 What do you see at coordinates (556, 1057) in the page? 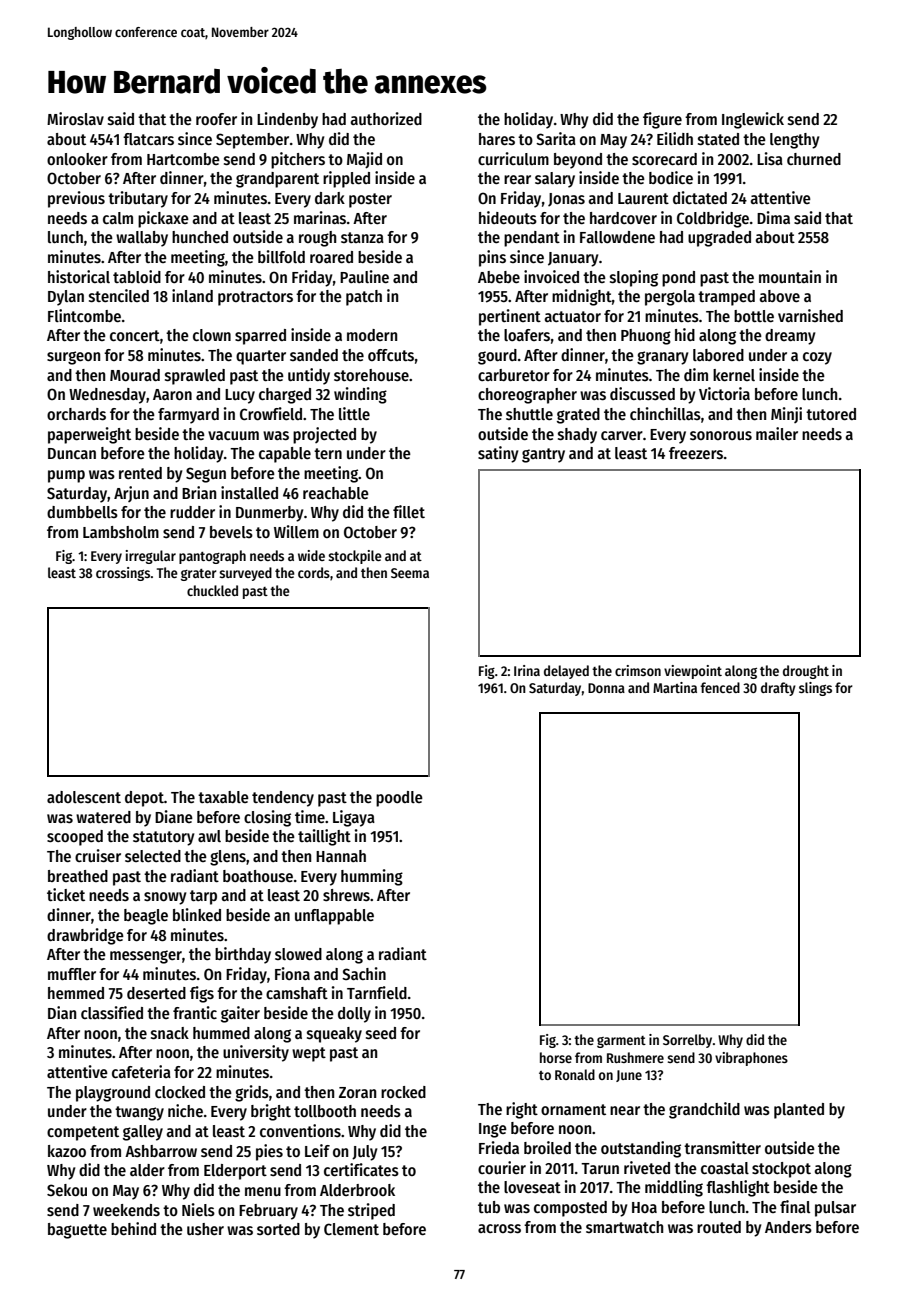
I see `horse` at bounding box center [556, 1057].
